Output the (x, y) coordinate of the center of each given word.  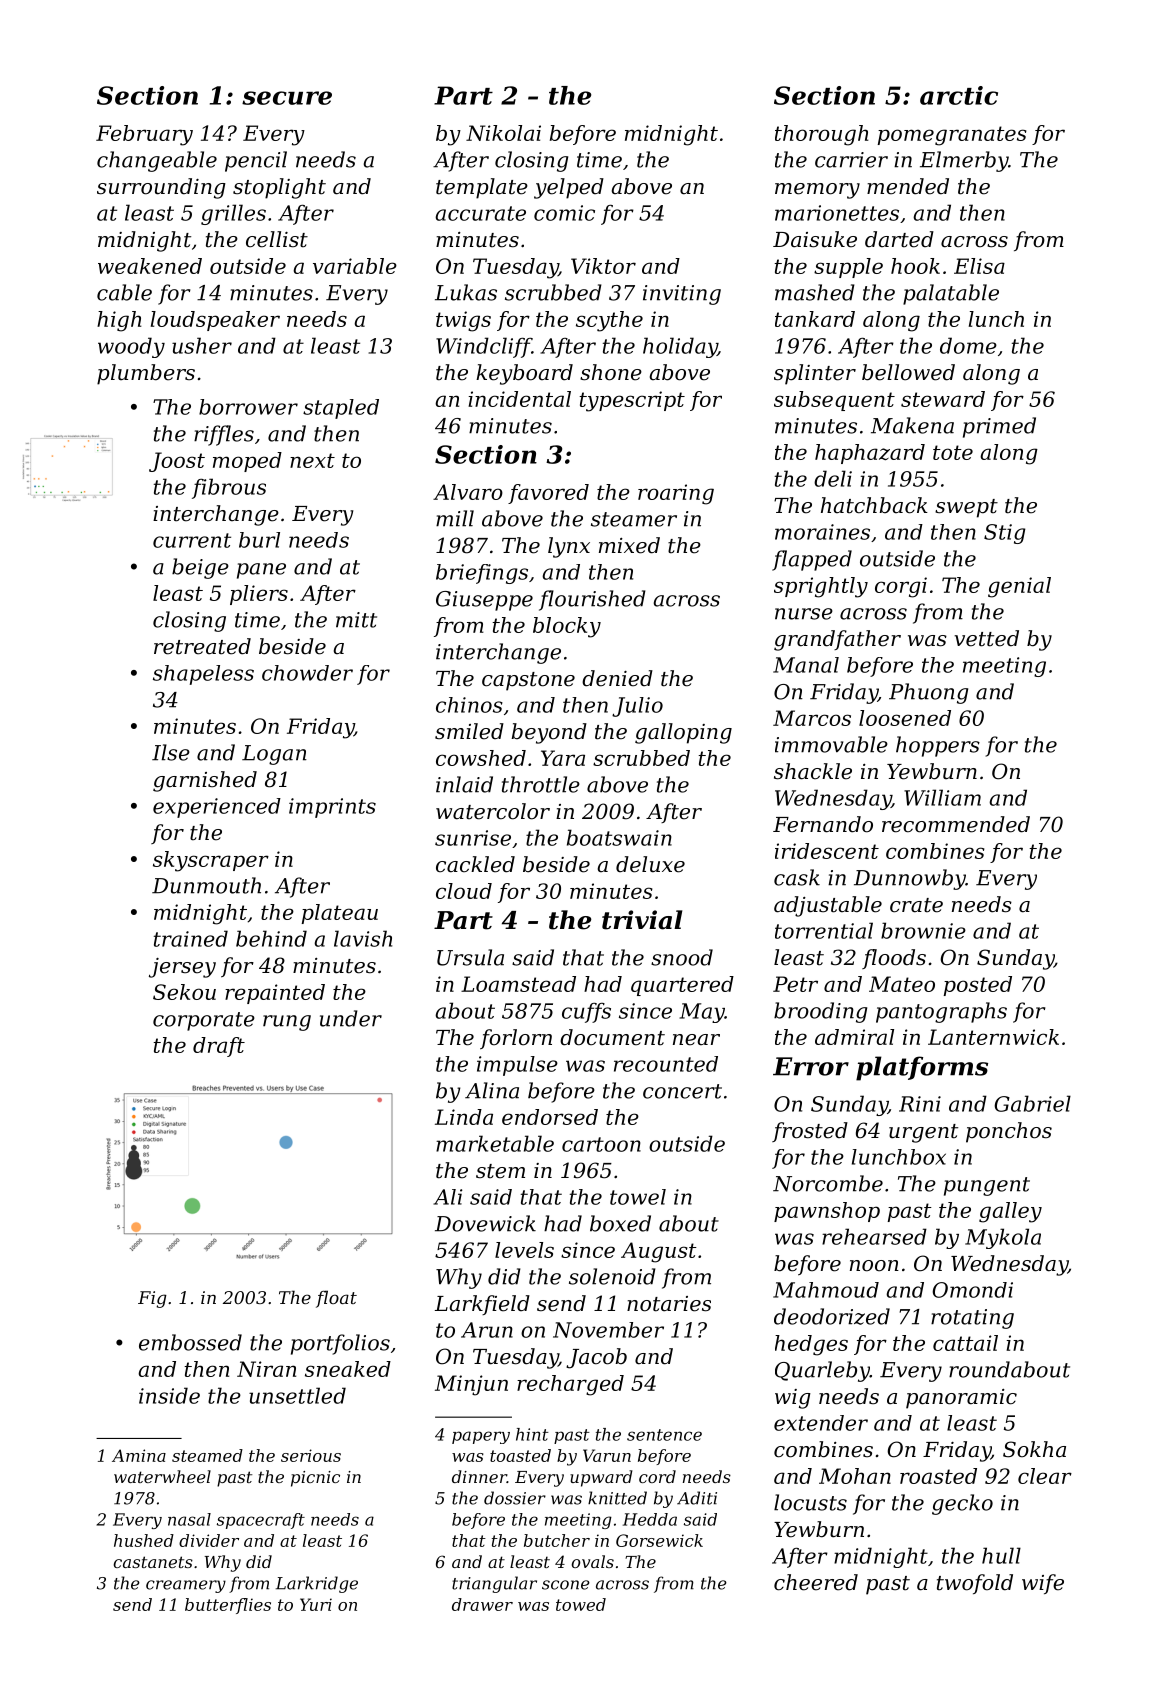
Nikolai (503, 133)
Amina (139, 1455)
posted (977, 986)
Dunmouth (206, 885)
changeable (157, 161)
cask (797, 877)
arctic (959, 95)
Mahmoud (826, 1290)
